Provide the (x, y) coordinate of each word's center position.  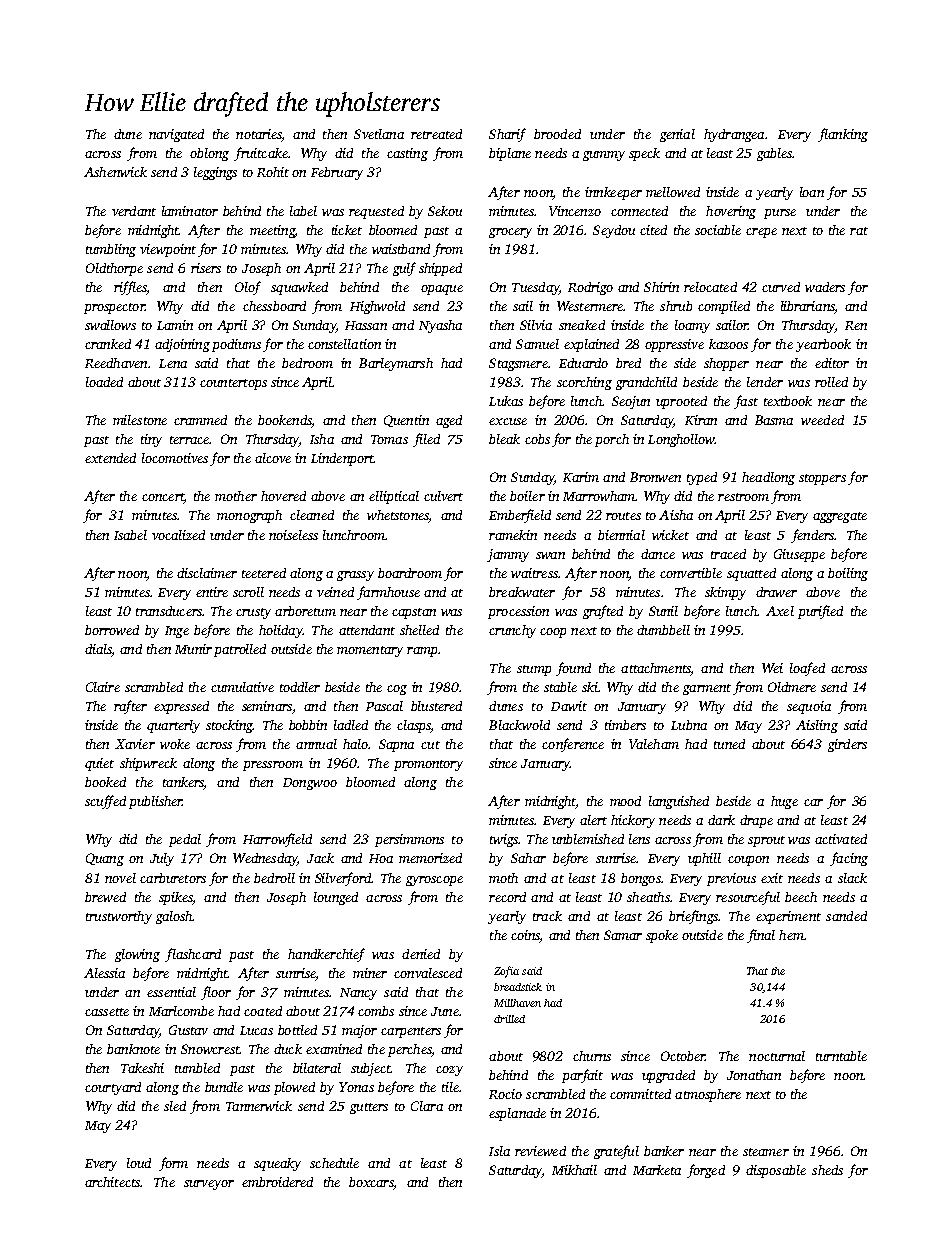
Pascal (384, 706)
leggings (215, 173)
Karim (581, 477)
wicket (670, 535)
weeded (822, 420)
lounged (336, 898)
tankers (183, 783)
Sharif (507, 135)
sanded (846, 916)
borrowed (112, 630)
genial (677, 135)
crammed (200, 420)
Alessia (104, 973)
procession (518, 612)
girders (847, 745)
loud (139, 1163)
